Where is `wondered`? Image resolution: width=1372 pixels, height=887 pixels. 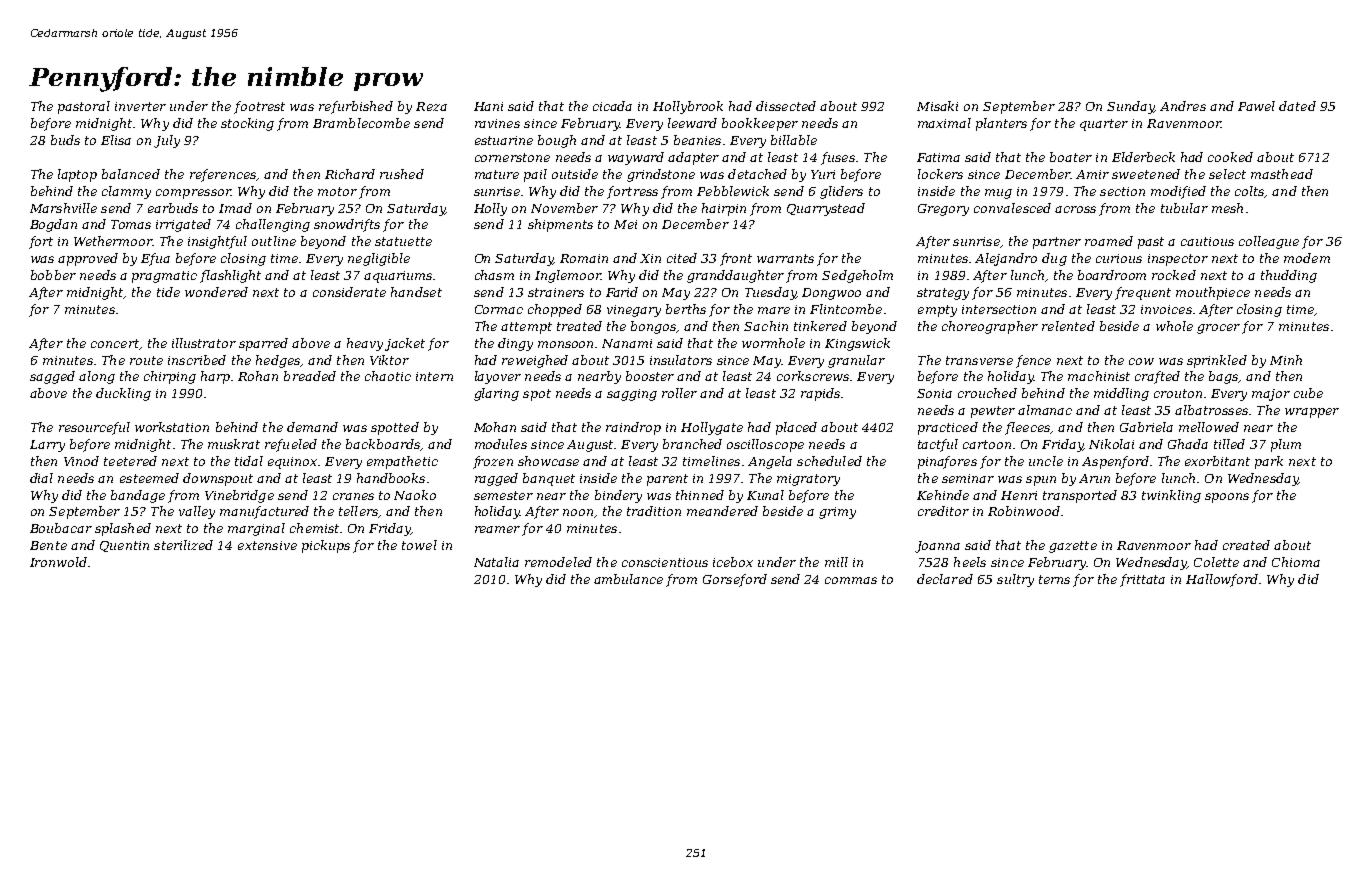 wondered is located at coordinates (216, 292).
